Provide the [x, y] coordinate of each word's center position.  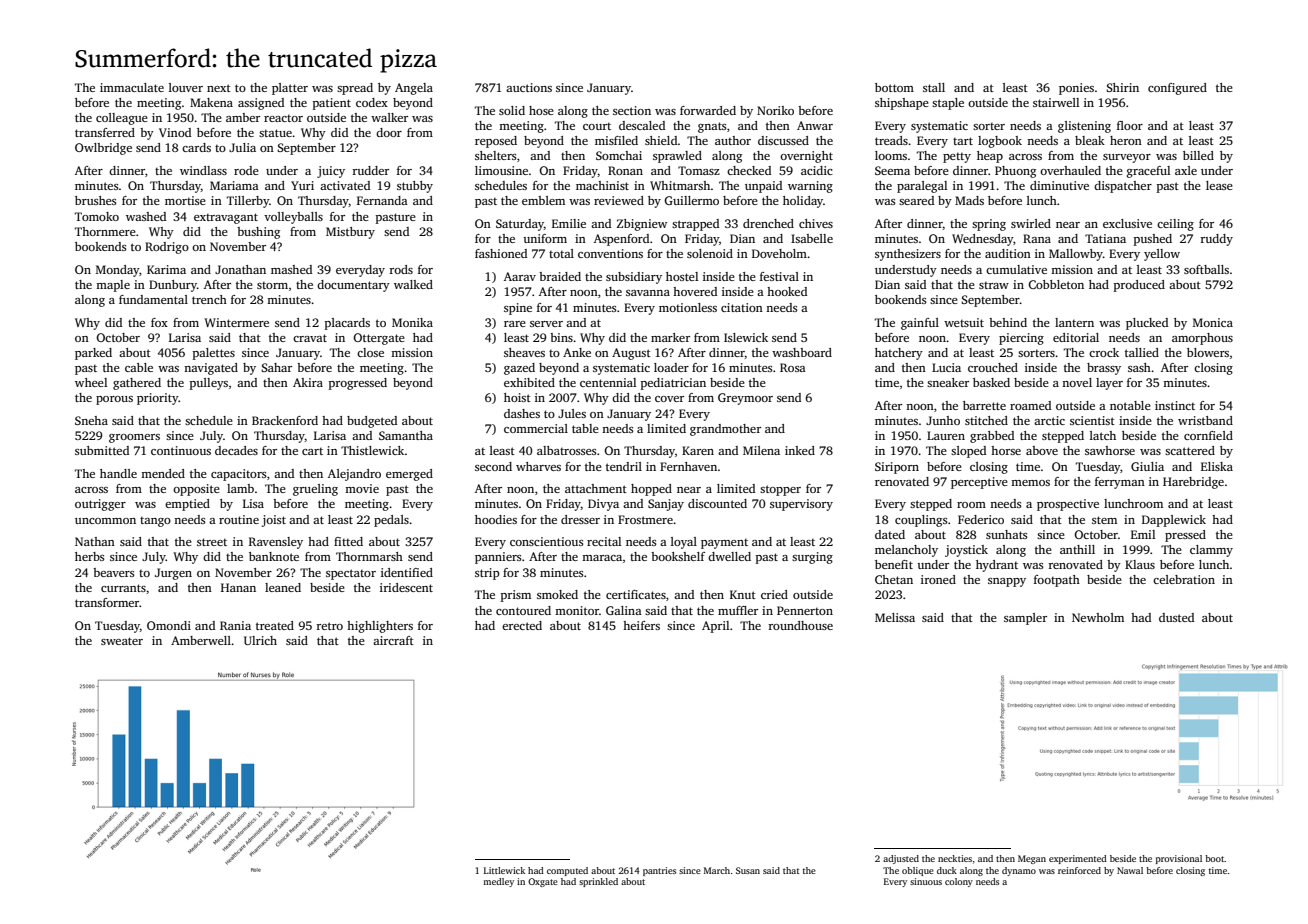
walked [413, 284]
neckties [955, 858]
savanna [648, 293]
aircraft [393, 640]
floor [1130, 125]
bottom [894, 87]
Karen [698, 450]
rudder [370, 170]
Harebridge [1193, 483]
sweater [122, 641]
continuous [181, 450]
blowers [1208, 352]
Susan [748, 870]
